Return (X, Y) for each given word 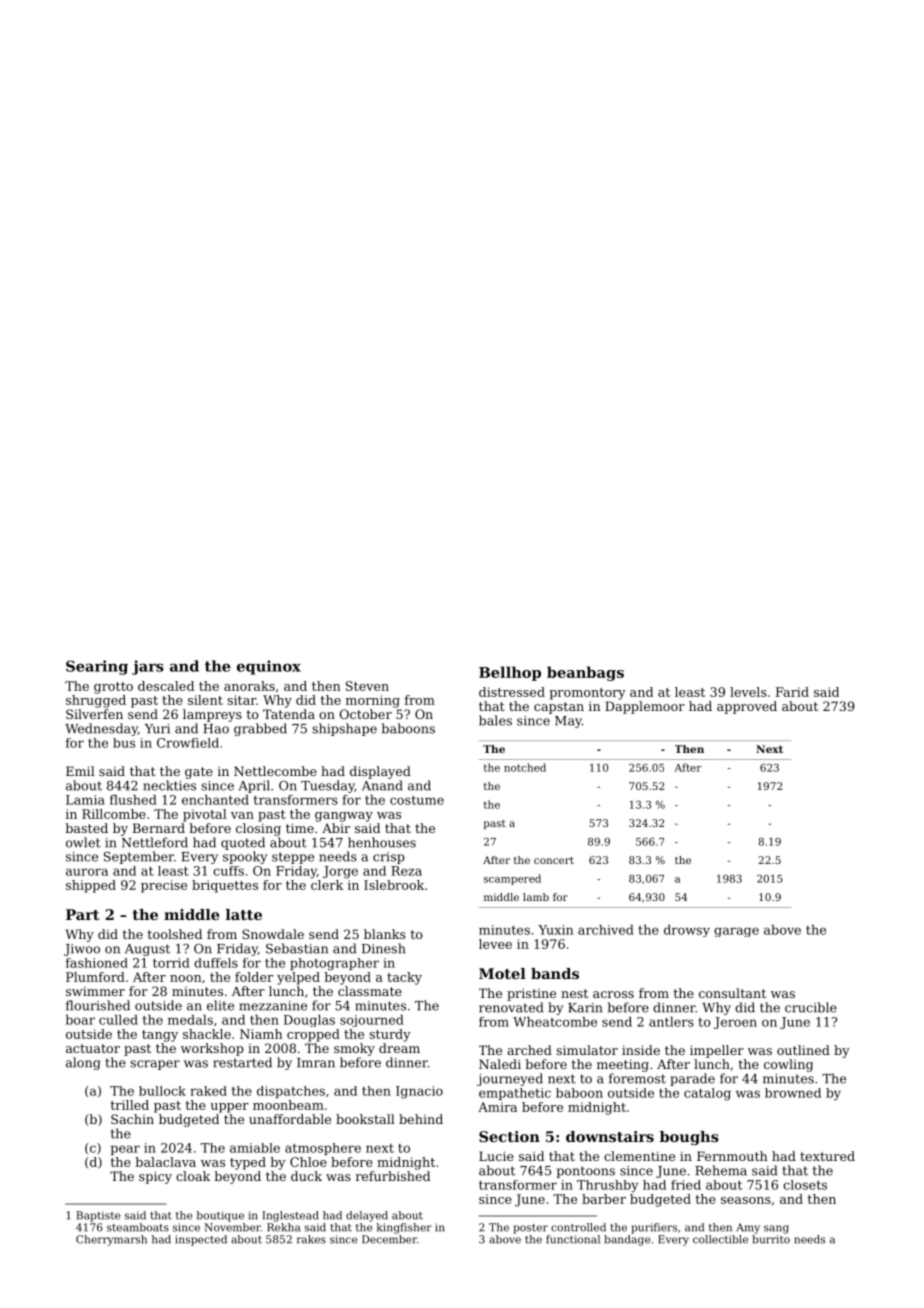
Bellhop (510, 673)
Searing (97, 667)
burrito (771, 1239)
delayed (367, 1216)
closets (805, 1185)
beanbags (585, 673)
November (232, 1227)
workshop (212, 1049)
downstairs (610, 1136)
